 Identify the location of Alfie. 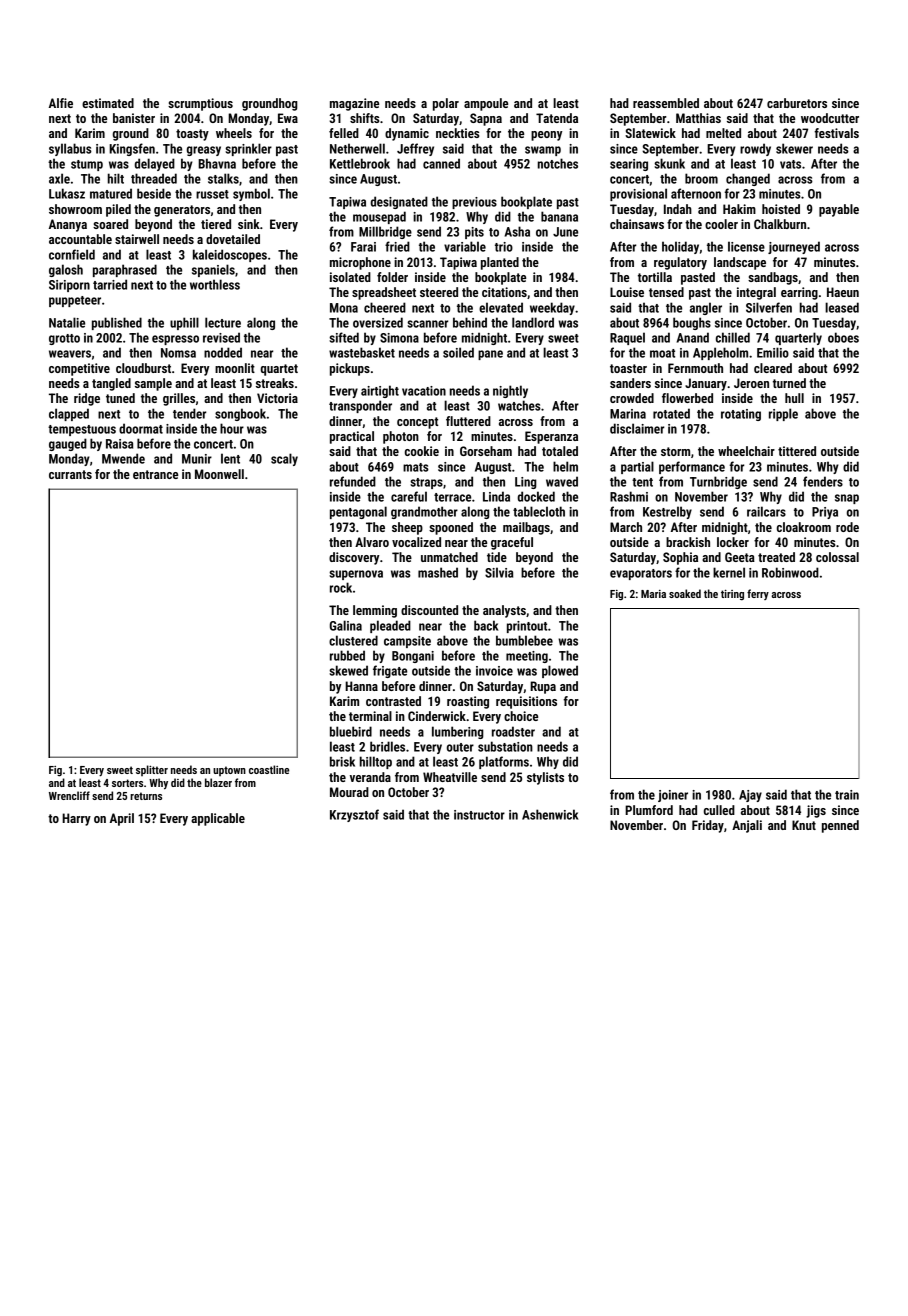
(61, 103).
